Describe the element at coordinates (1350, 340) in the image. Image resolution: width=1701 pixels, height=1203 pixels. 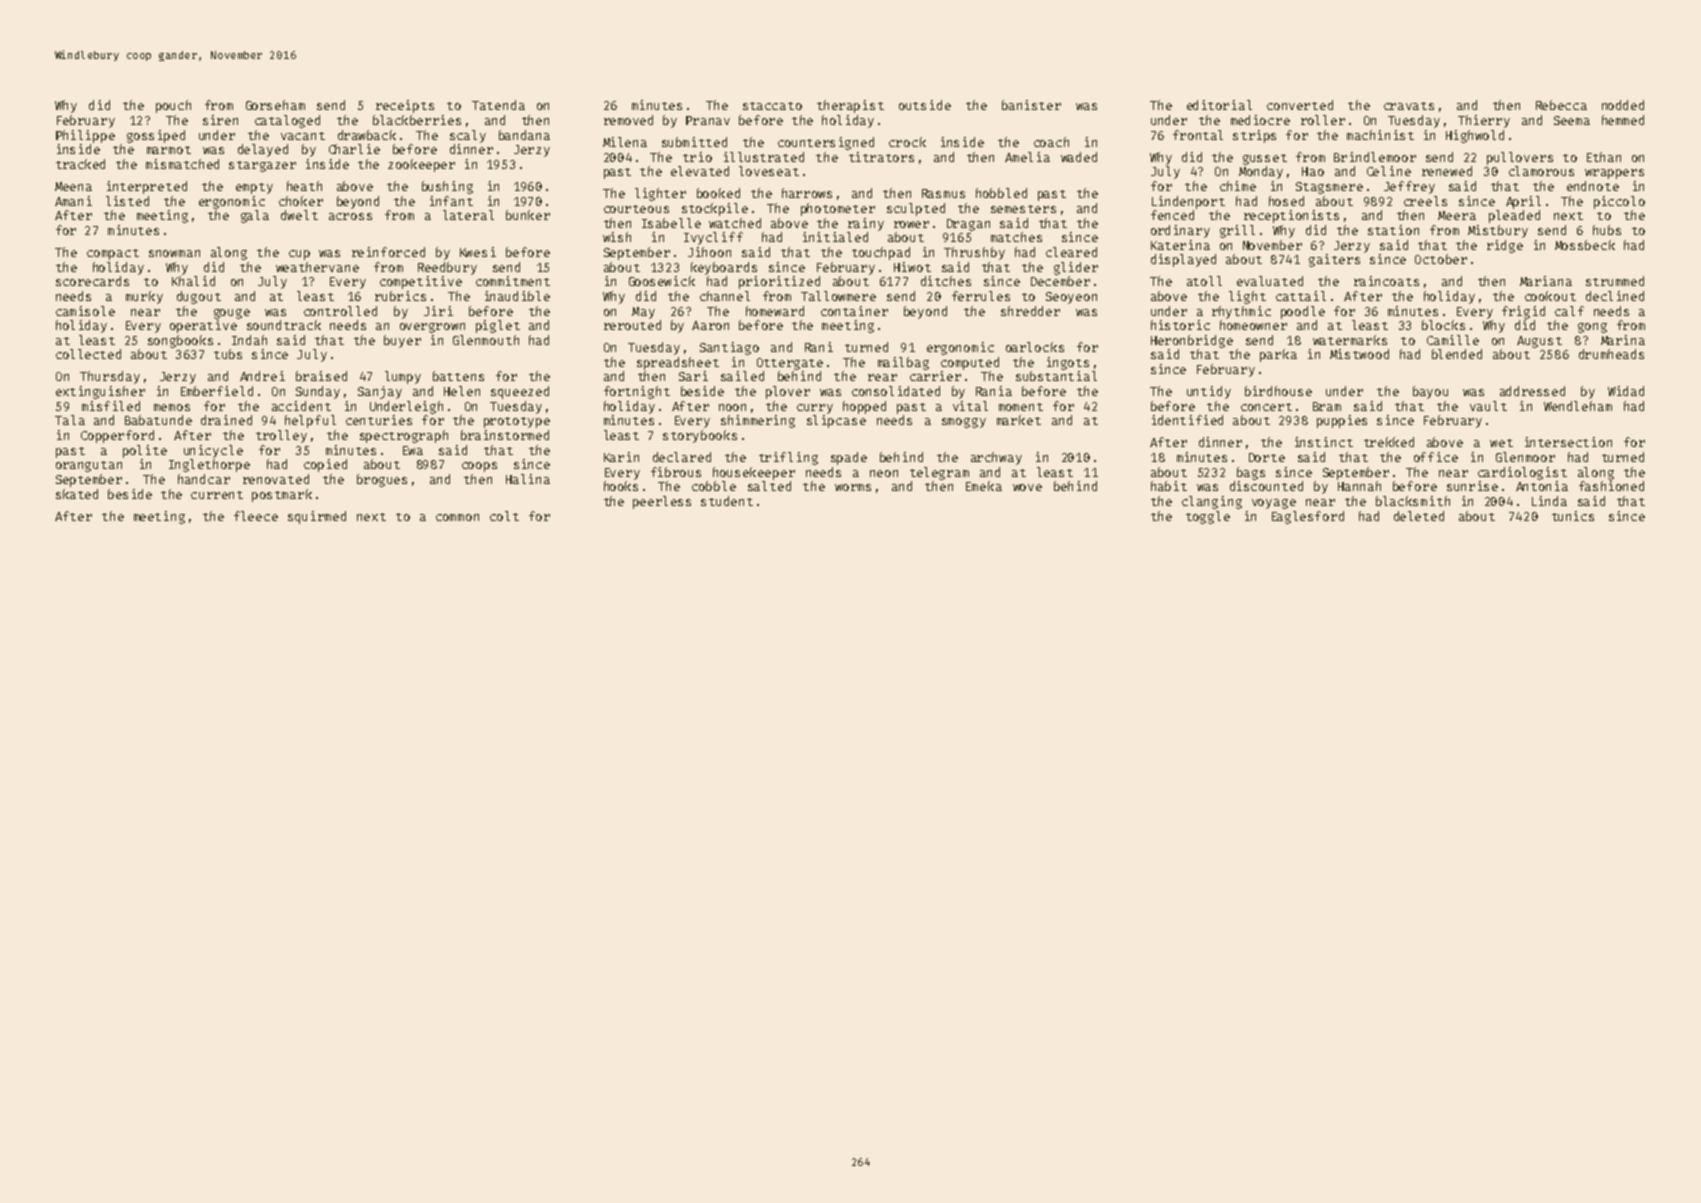
I see `watermarks` at that location.
